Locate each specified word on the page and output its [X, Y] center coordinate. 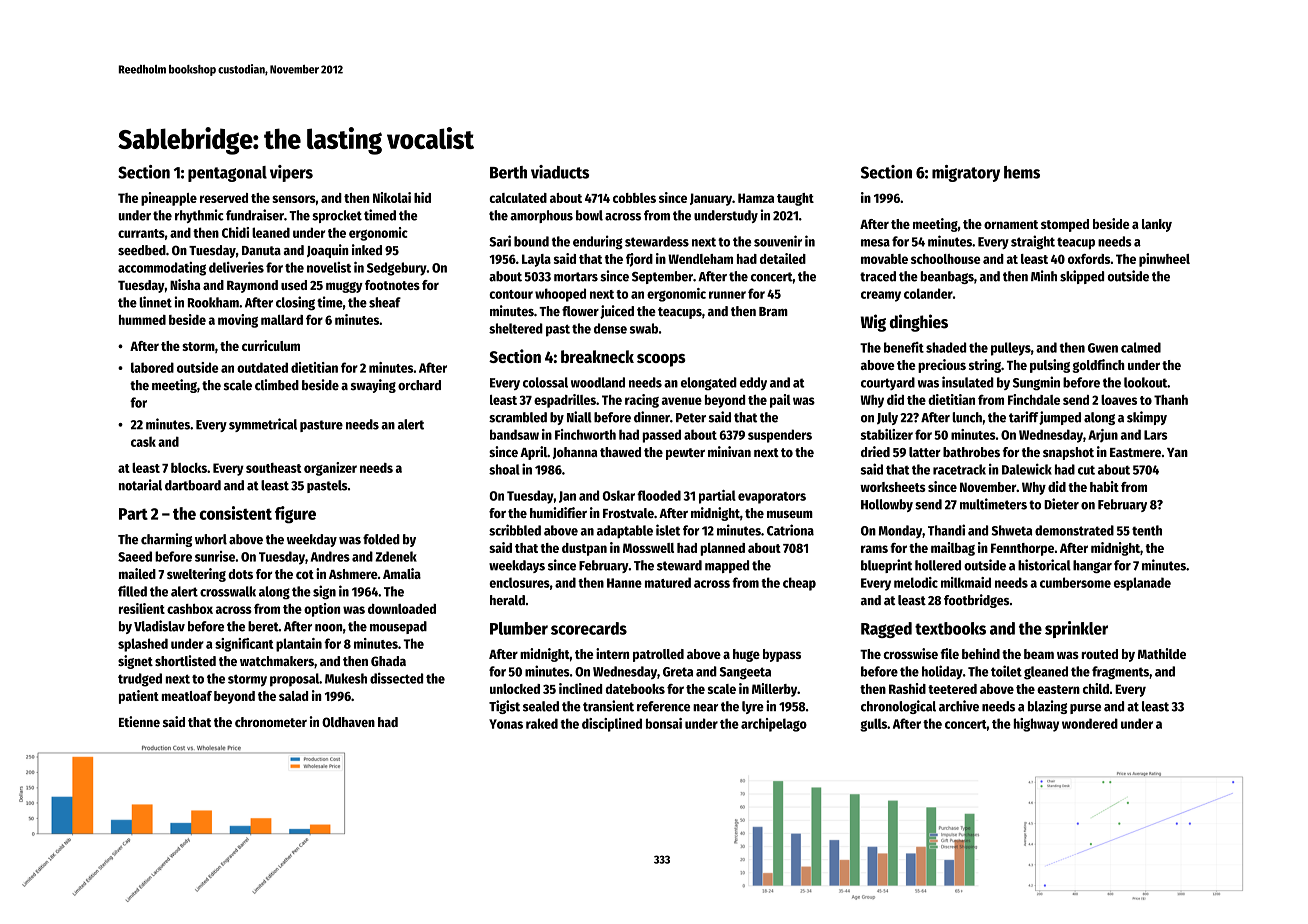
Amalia [402, 573]
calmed [1141, 347]
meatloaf [187, 696]
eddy [753, 383]
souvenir [778, 241]
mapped [727, 566]
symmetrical [263, 425]
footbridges [976, 601]
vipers [291, 173]
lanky [1157, 225]
